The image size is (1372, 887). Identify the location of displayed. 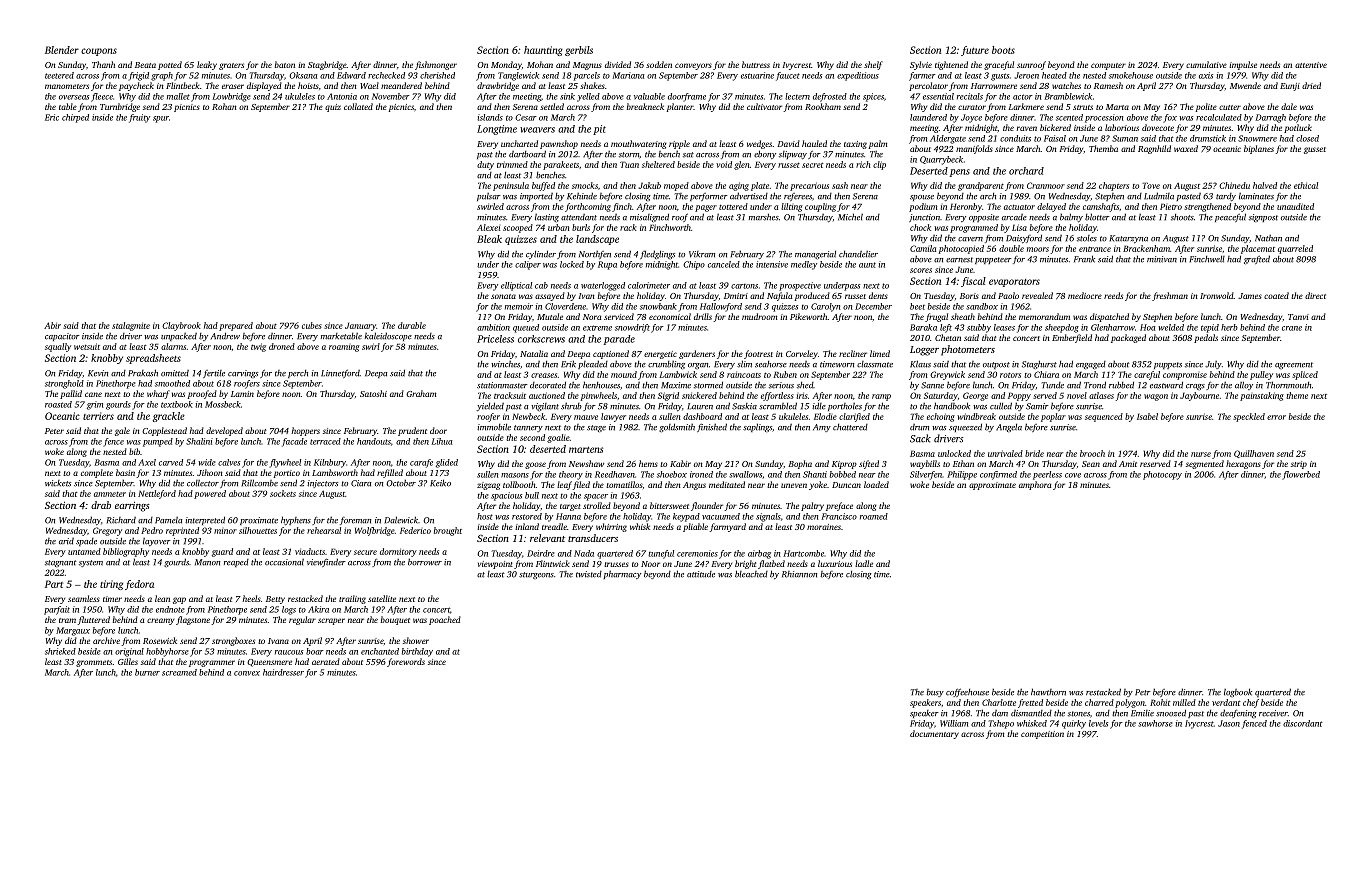
(264, 86).
